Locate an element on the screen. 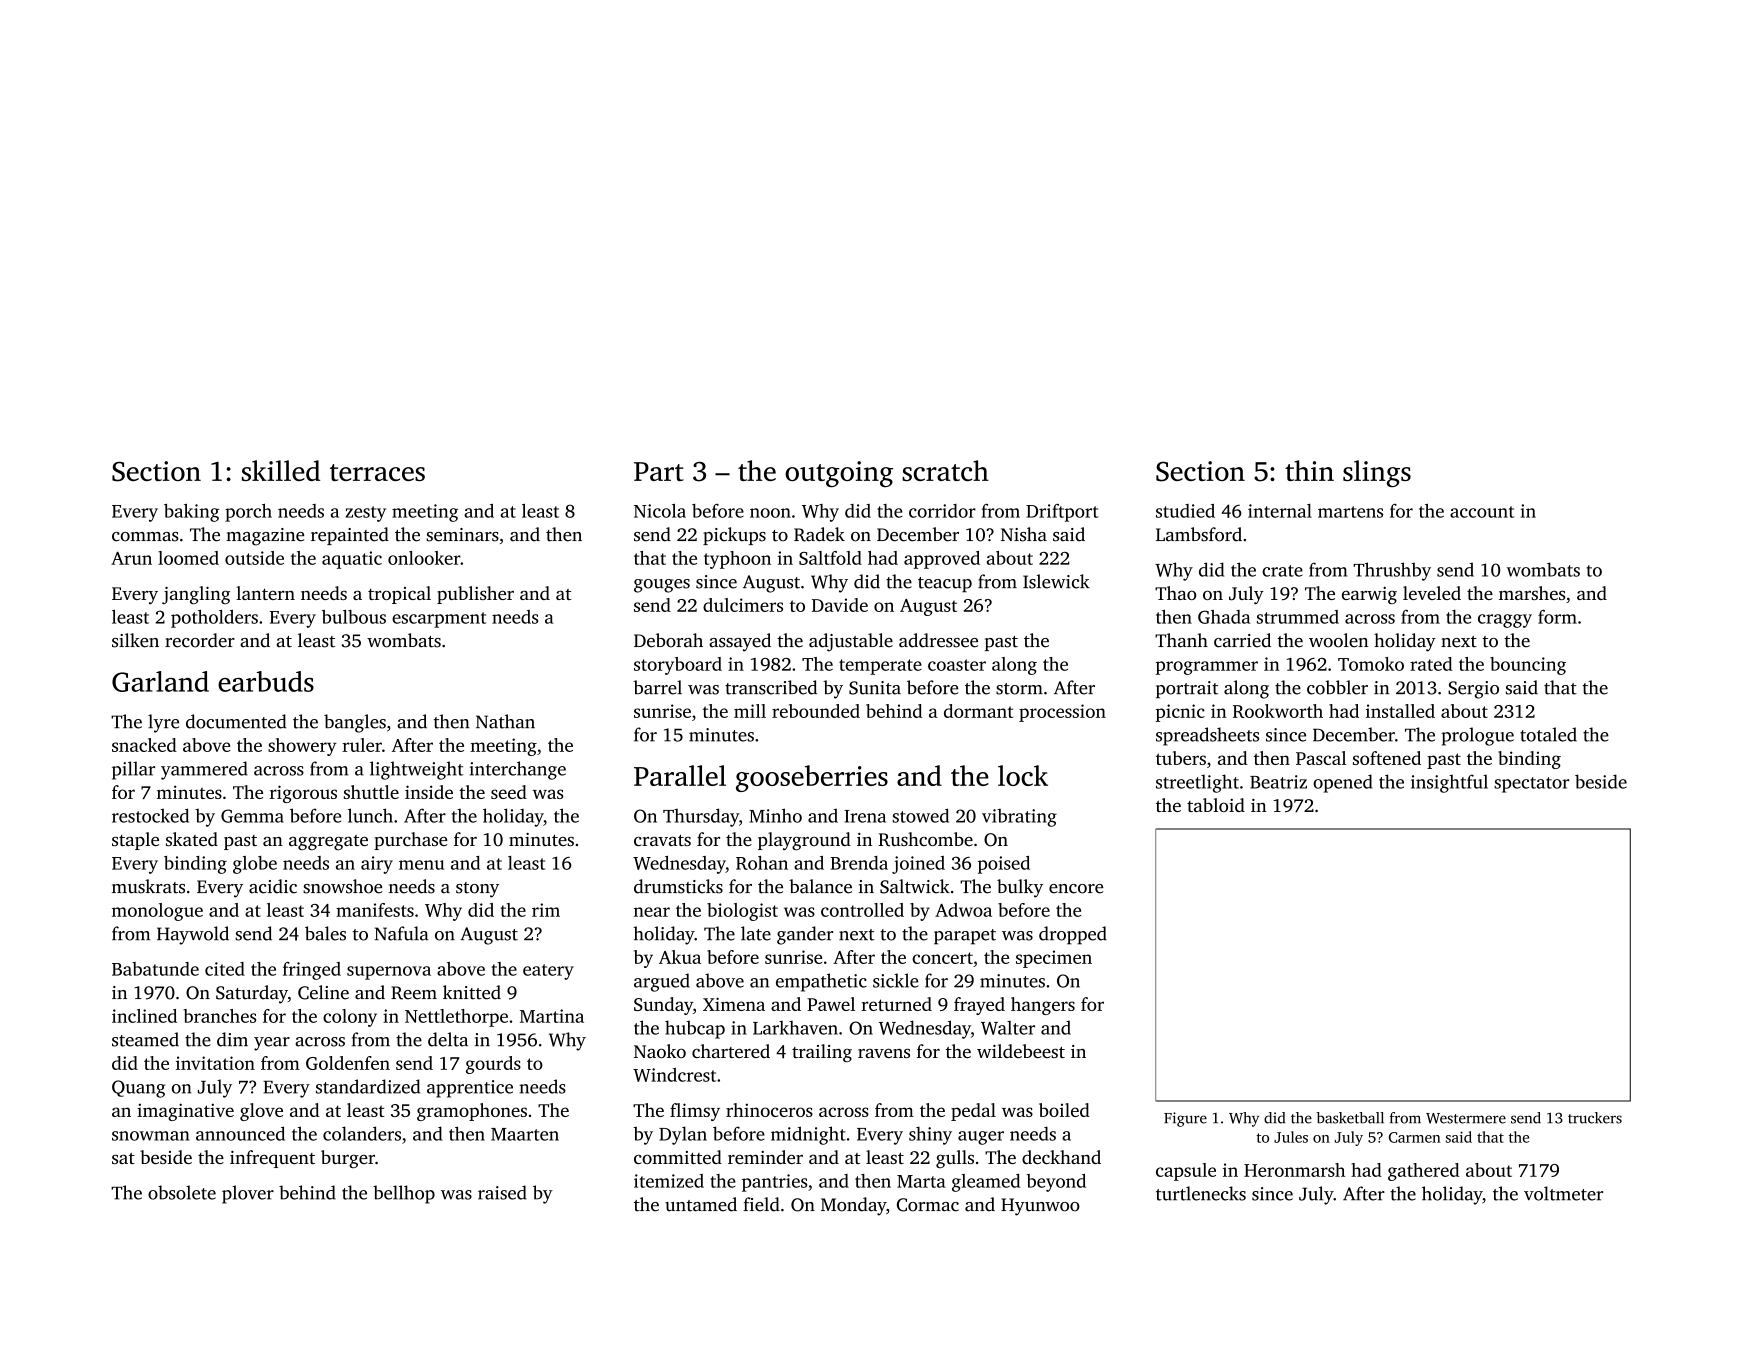 This screenshot has height=1346, width=1742. carried is located at coordinates (1242, 640).
